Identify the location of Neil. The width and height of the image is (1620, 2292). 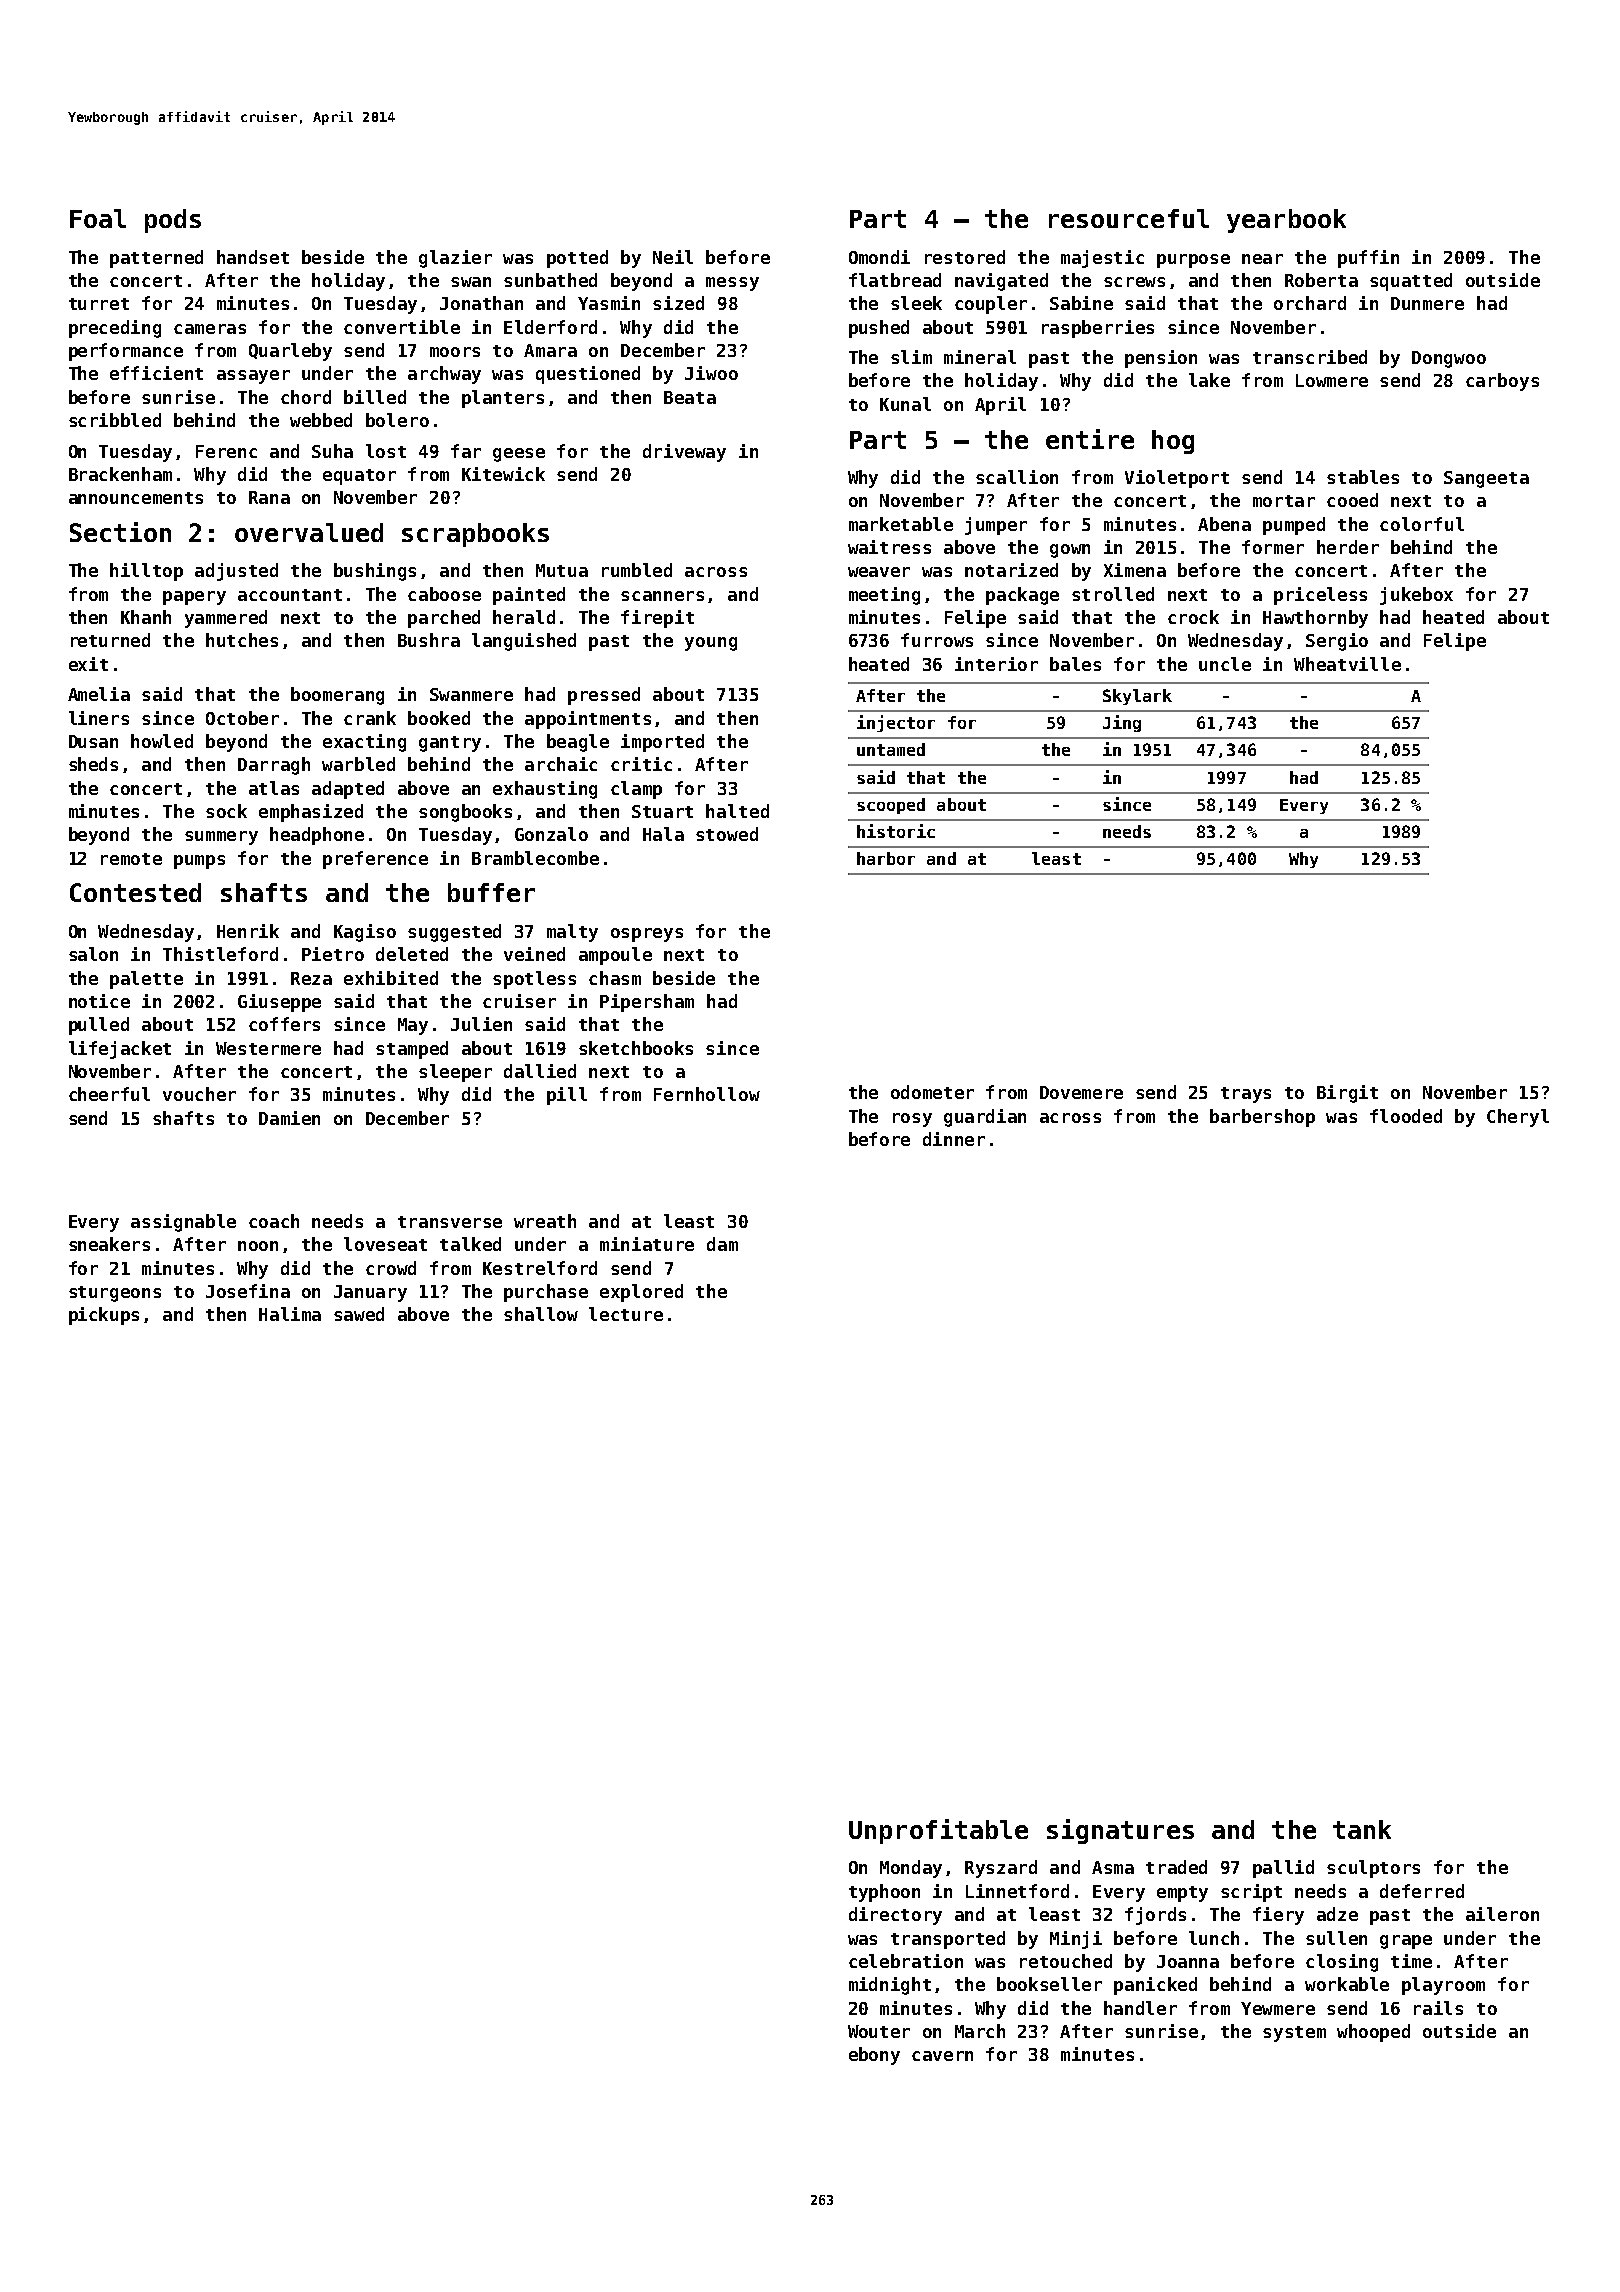
(673, 257).
